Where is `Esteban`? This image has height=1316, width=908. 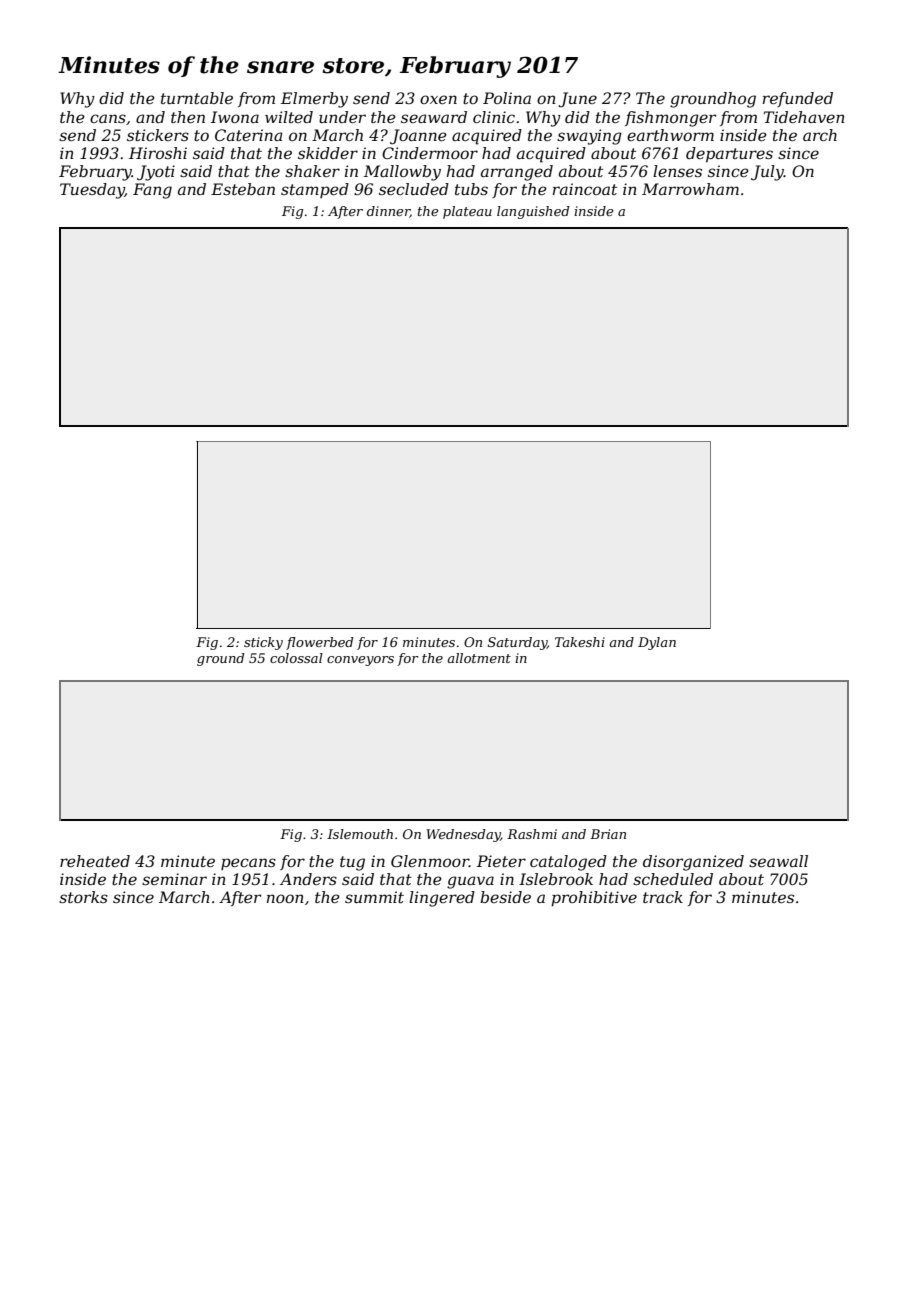
Esteban is located at coordinates (243, 189).
